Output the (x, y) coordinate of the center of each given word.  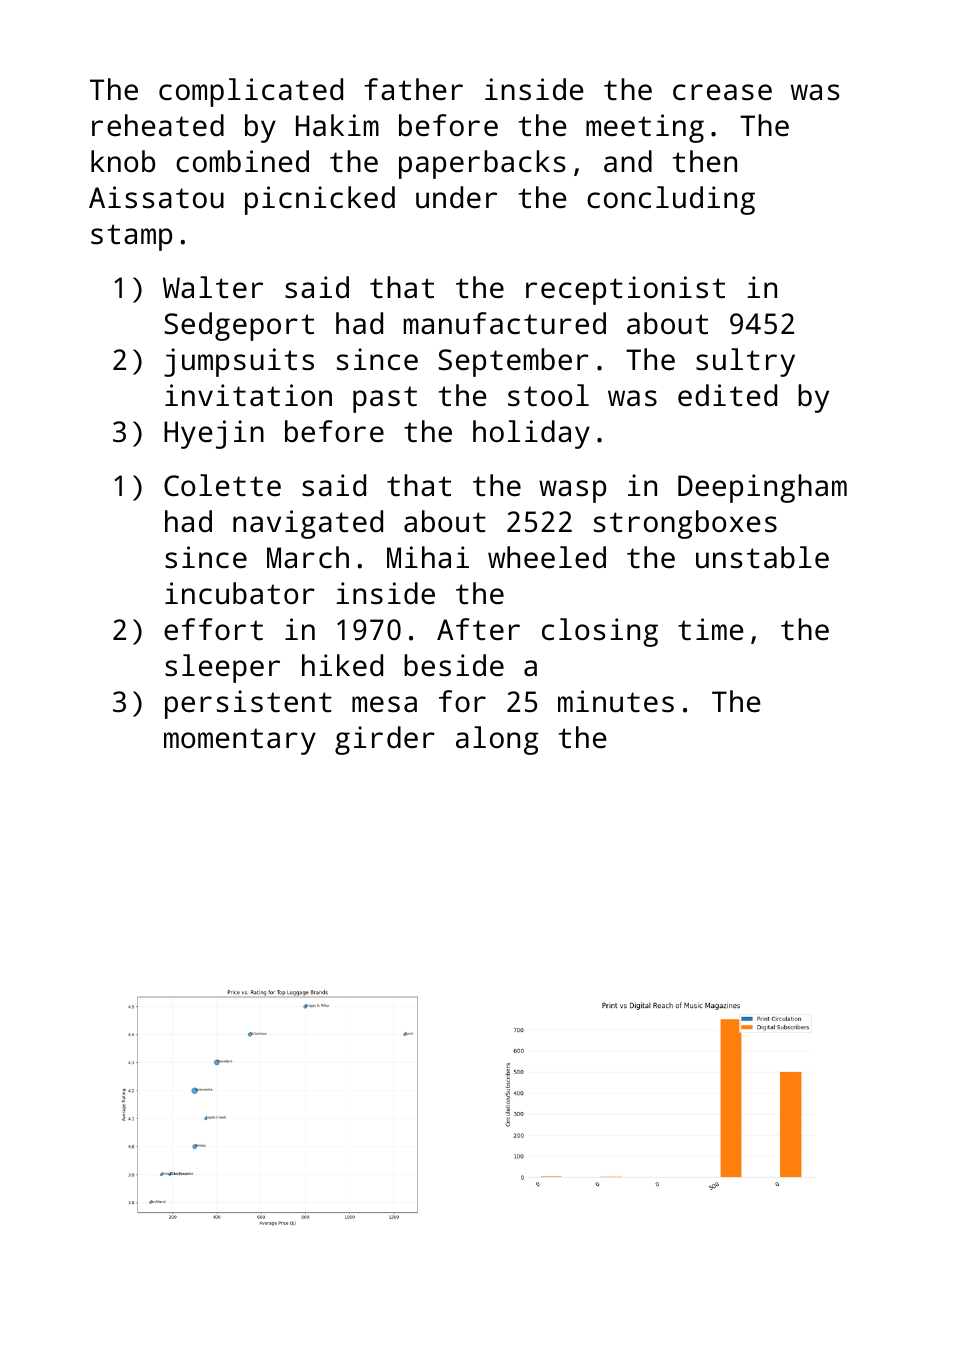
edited (727, 395)
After (478, 629)
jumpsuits (239, 362)
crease (722, 92)
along (497, 740)
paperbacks (482, 164)
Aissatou (156, 197)
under (456, 197)
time (711, 629)
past (385, 399)
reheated (158, 125)
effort (213, 629)
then (705, 161)
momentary (240, 741)
